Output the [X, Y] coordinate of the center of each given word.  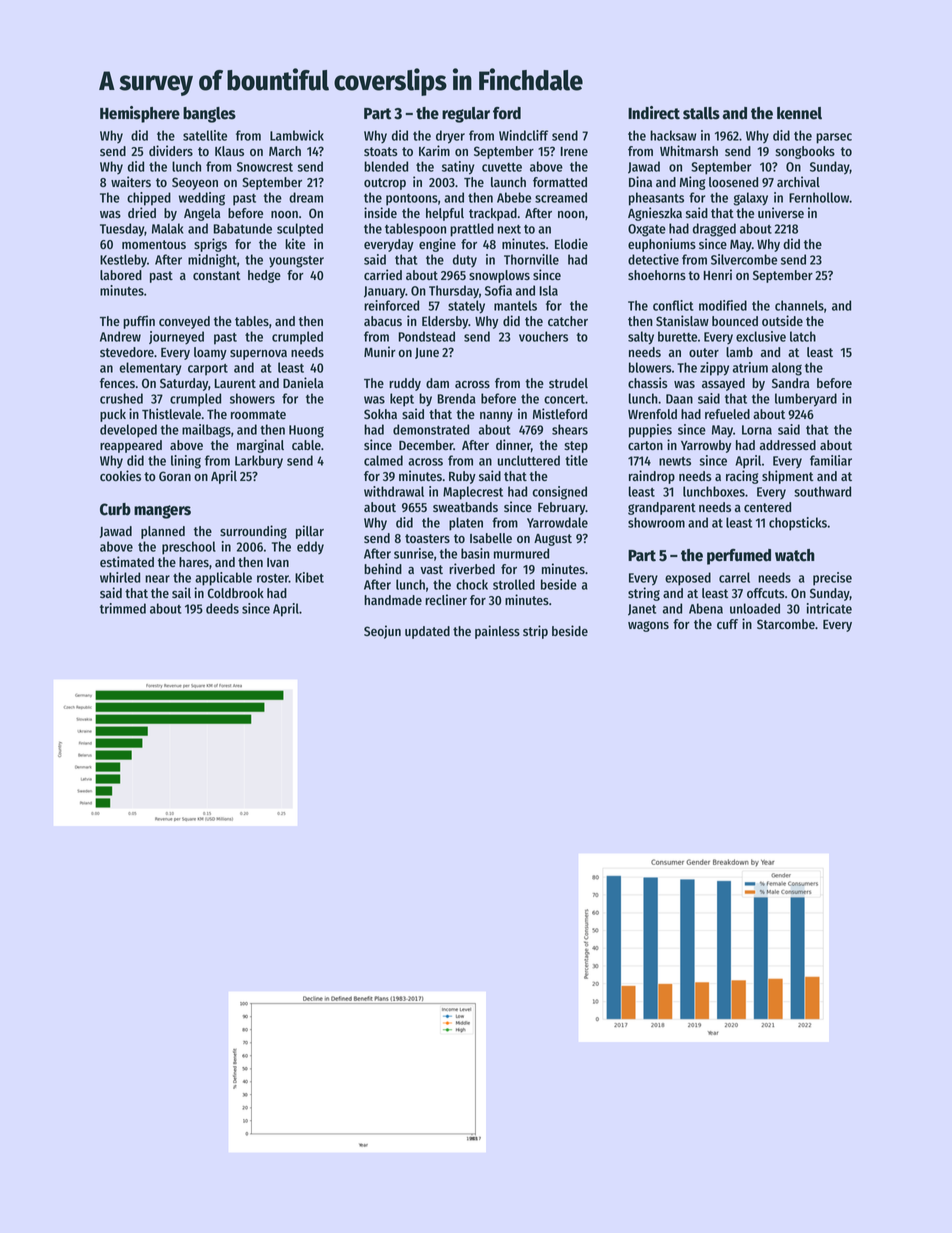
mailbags [206, 431]
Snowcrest [265, 167]
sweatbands [465, 507]
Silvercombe [744, 259]
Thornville [531, 259]
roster [273, 578]
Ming [692, 183]
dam [437, 383]
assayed [723, 384]
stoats [380, 151]
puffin [139, 322]
